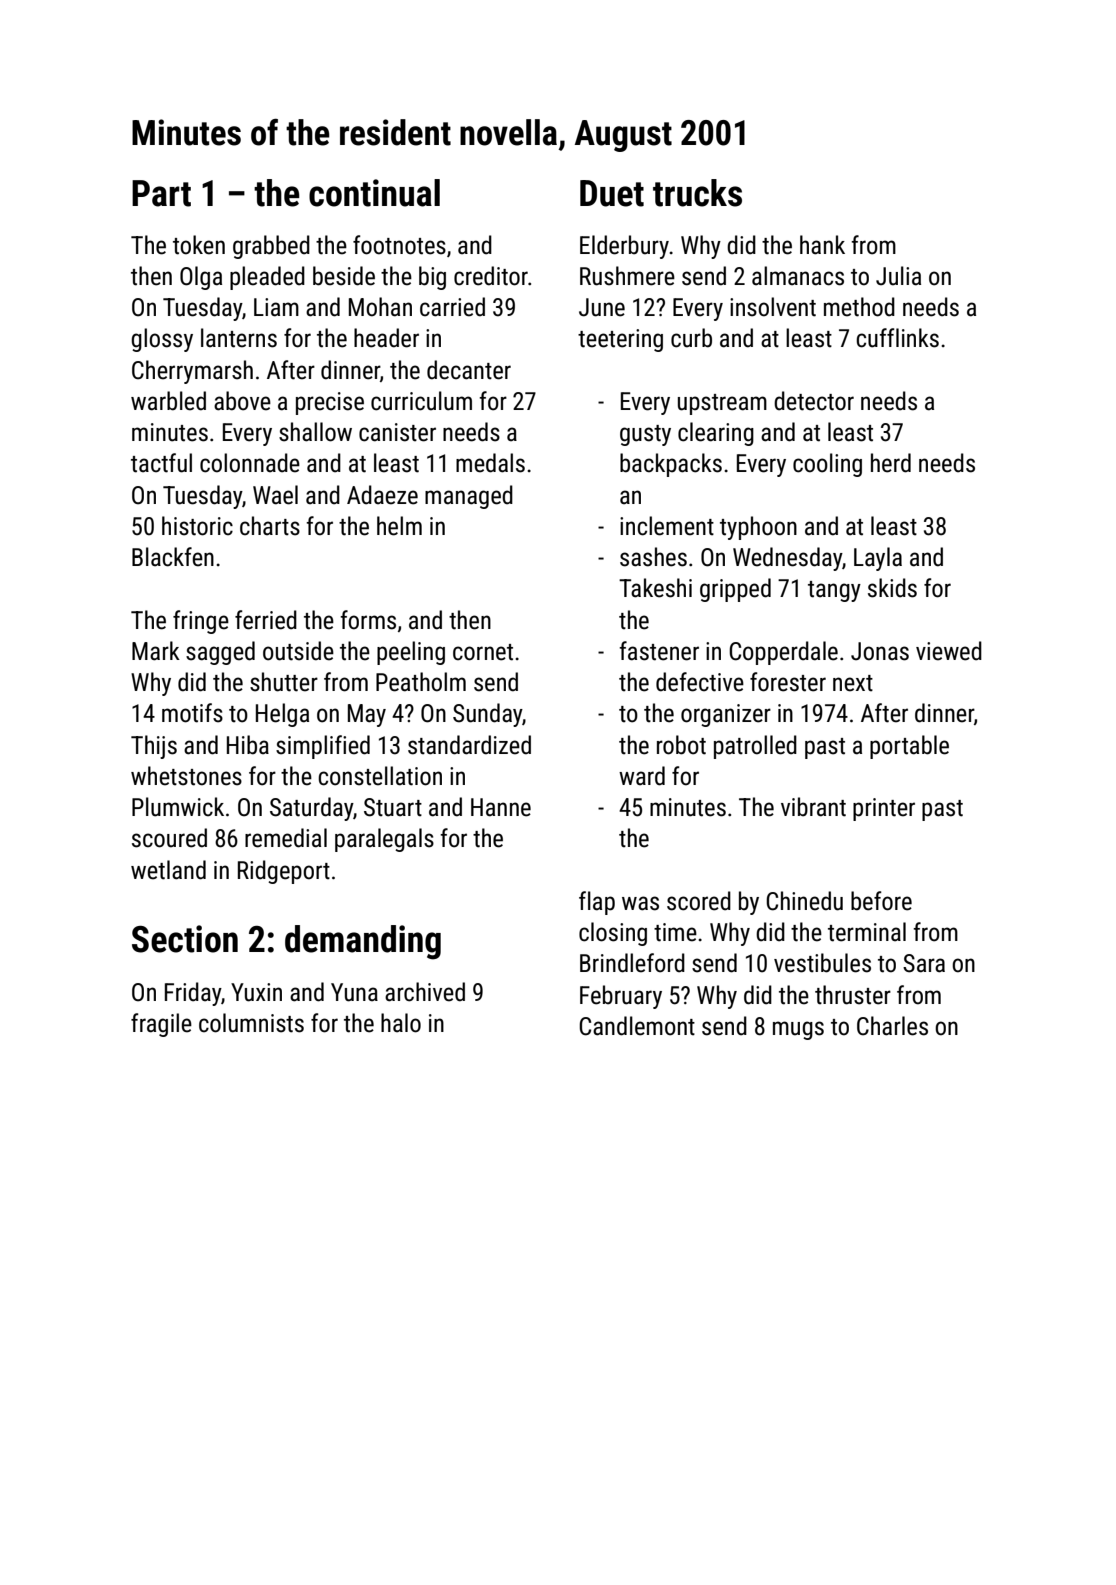 The height and width of the page is (1585, 1116). What do you see at coordinates (161, 193) in the page?
I see `Part` at bounding box center [161, 193].
